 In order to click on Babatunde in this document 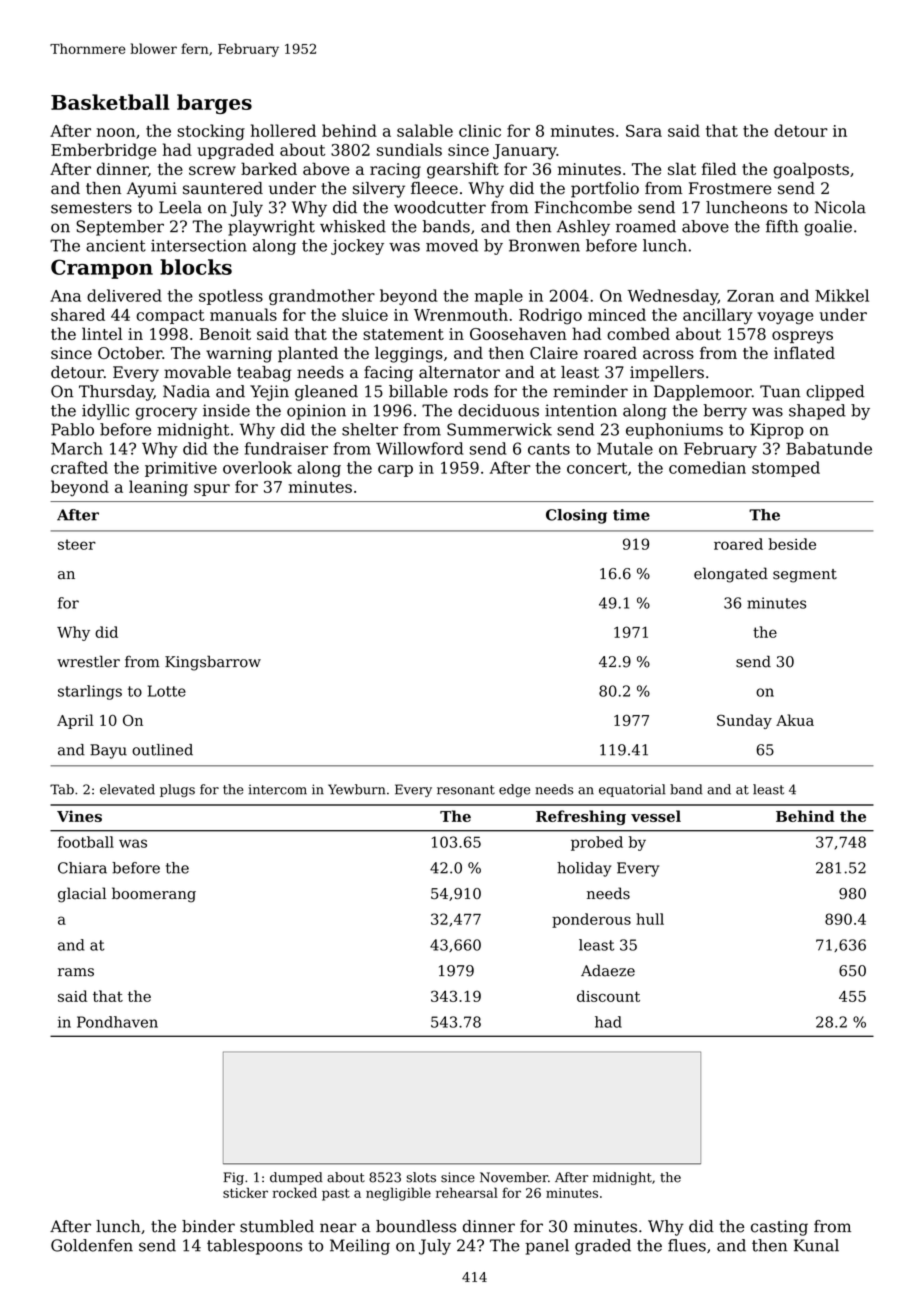, I will do `click(829, 448)`.
